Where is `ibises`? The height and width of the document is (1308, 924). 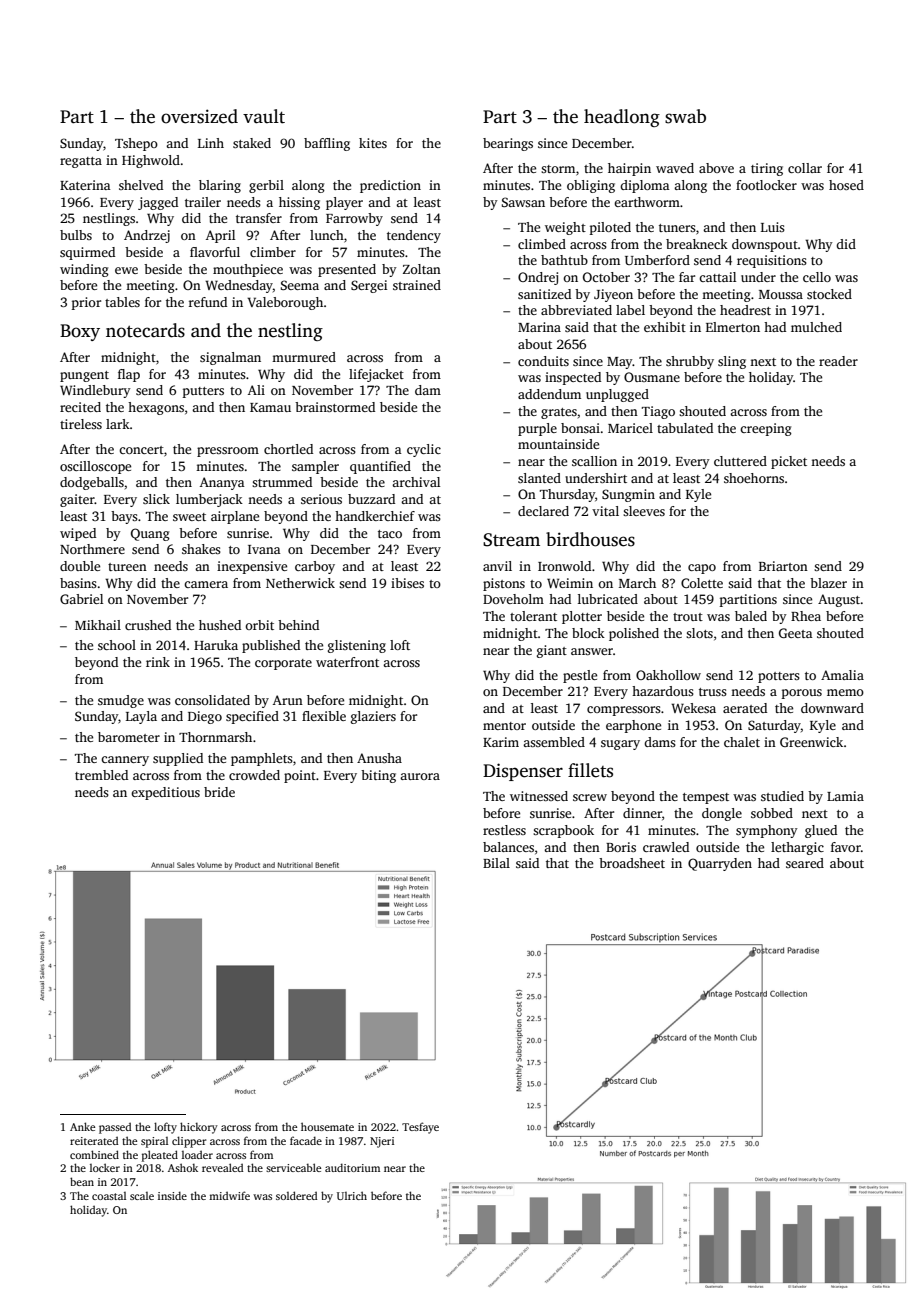
ibises is located at coordinates (407, 583).
